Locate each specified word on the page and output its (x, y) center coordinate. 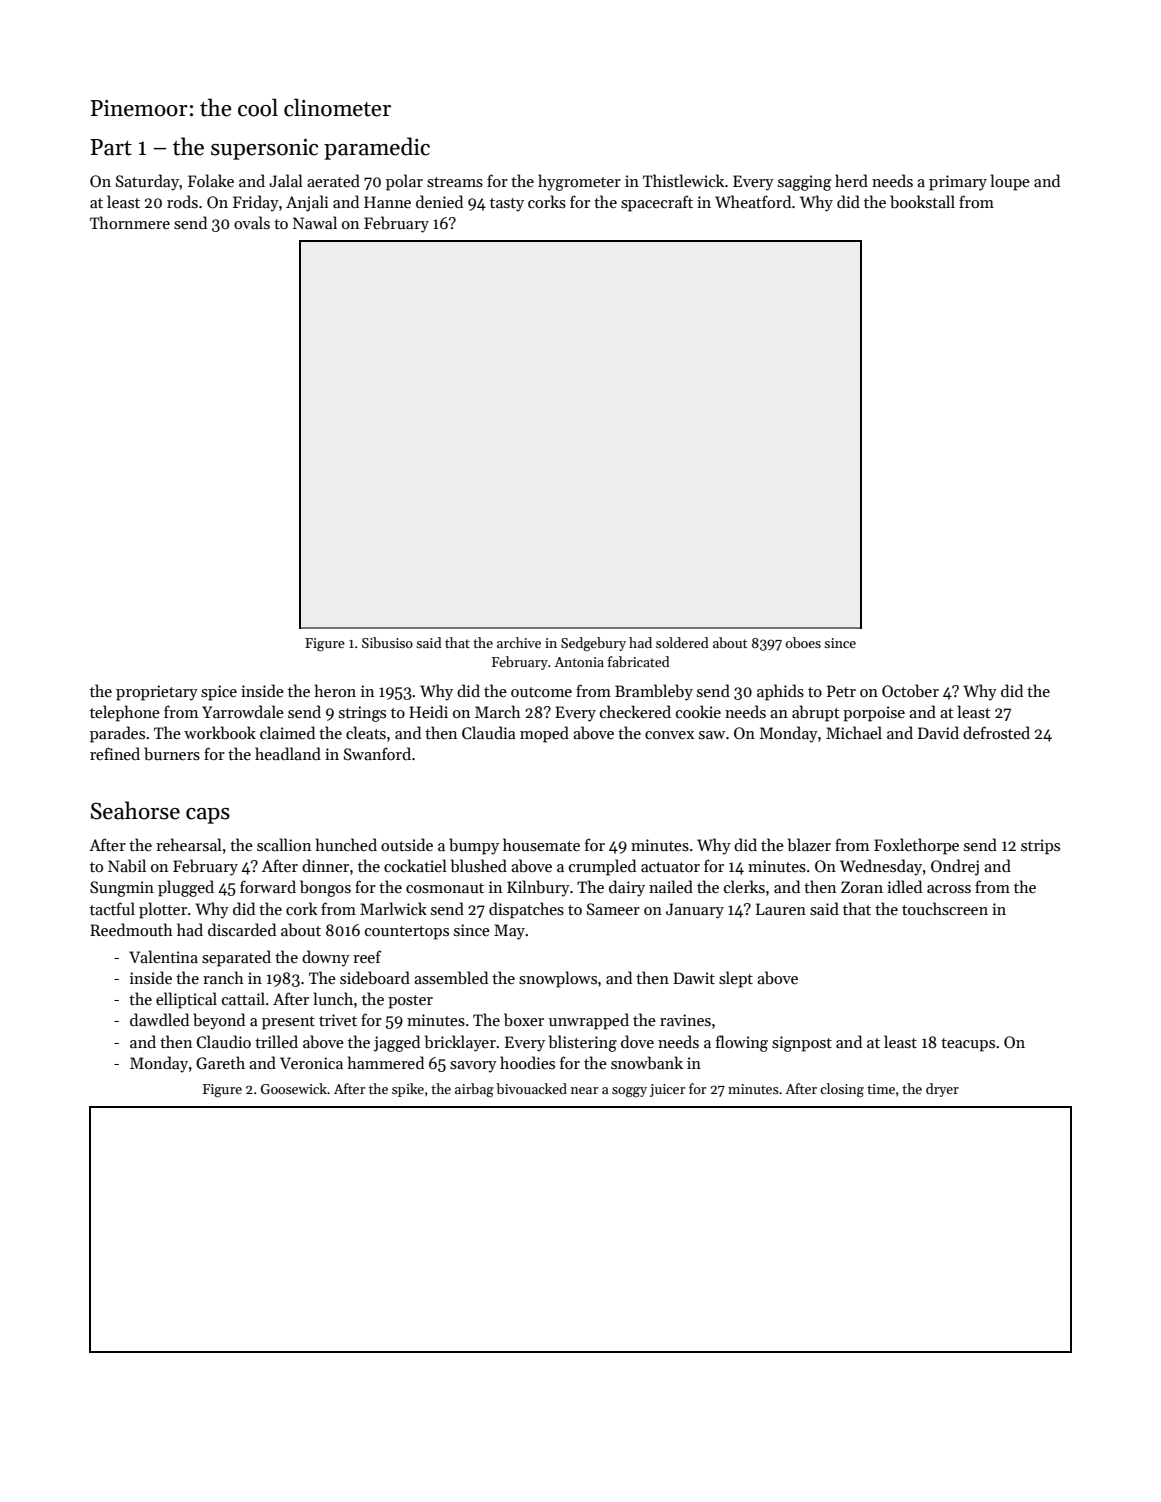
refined (115, 753)
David (938, 732)
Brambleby (654, 692)
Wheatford (753, 201)
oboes (803, 642)
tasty (507, 205)
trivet (338, 1020)
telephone (125, 713)
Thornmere (130, 222)
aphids (780, 692)
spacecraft (657, 203)
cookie (698, 711)
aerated (333, 180)
